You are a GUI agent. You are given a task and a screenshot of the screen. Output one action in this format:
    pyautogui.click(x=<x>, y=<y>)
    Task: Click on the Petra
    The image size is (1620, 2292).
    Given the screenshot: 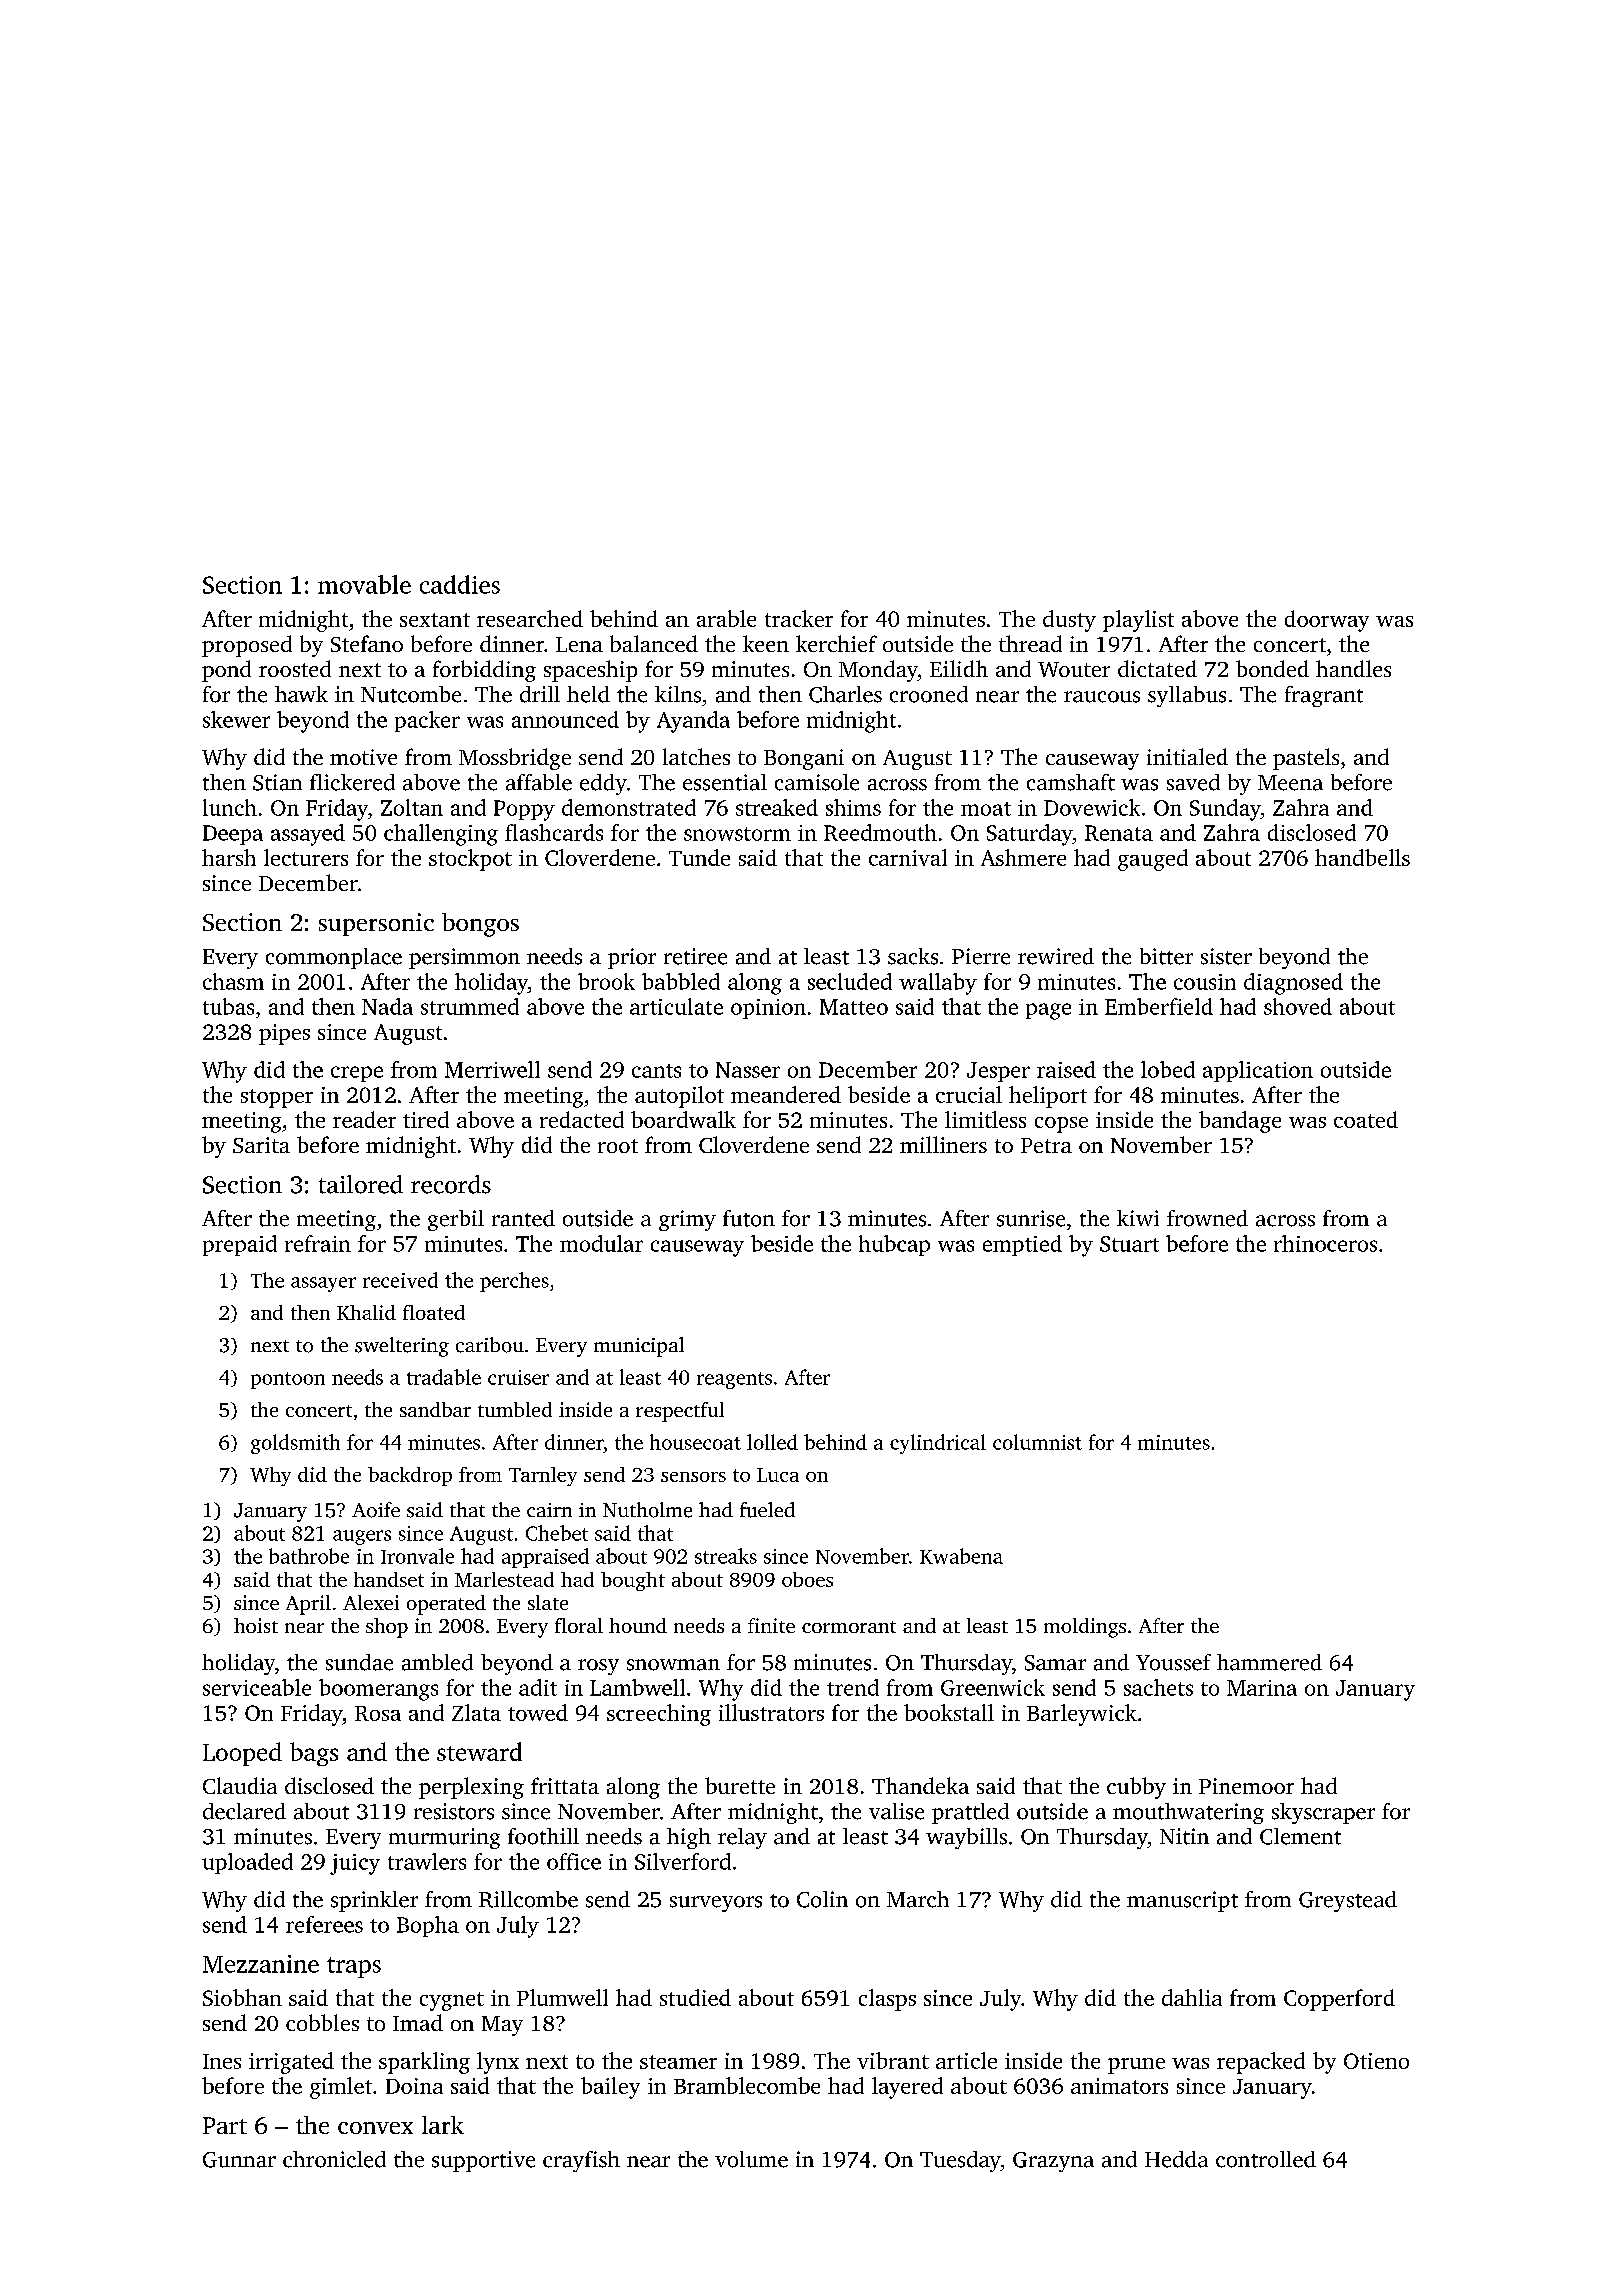 What is the action you would take?
    pyautogui.click(x=1046, y=1145)
